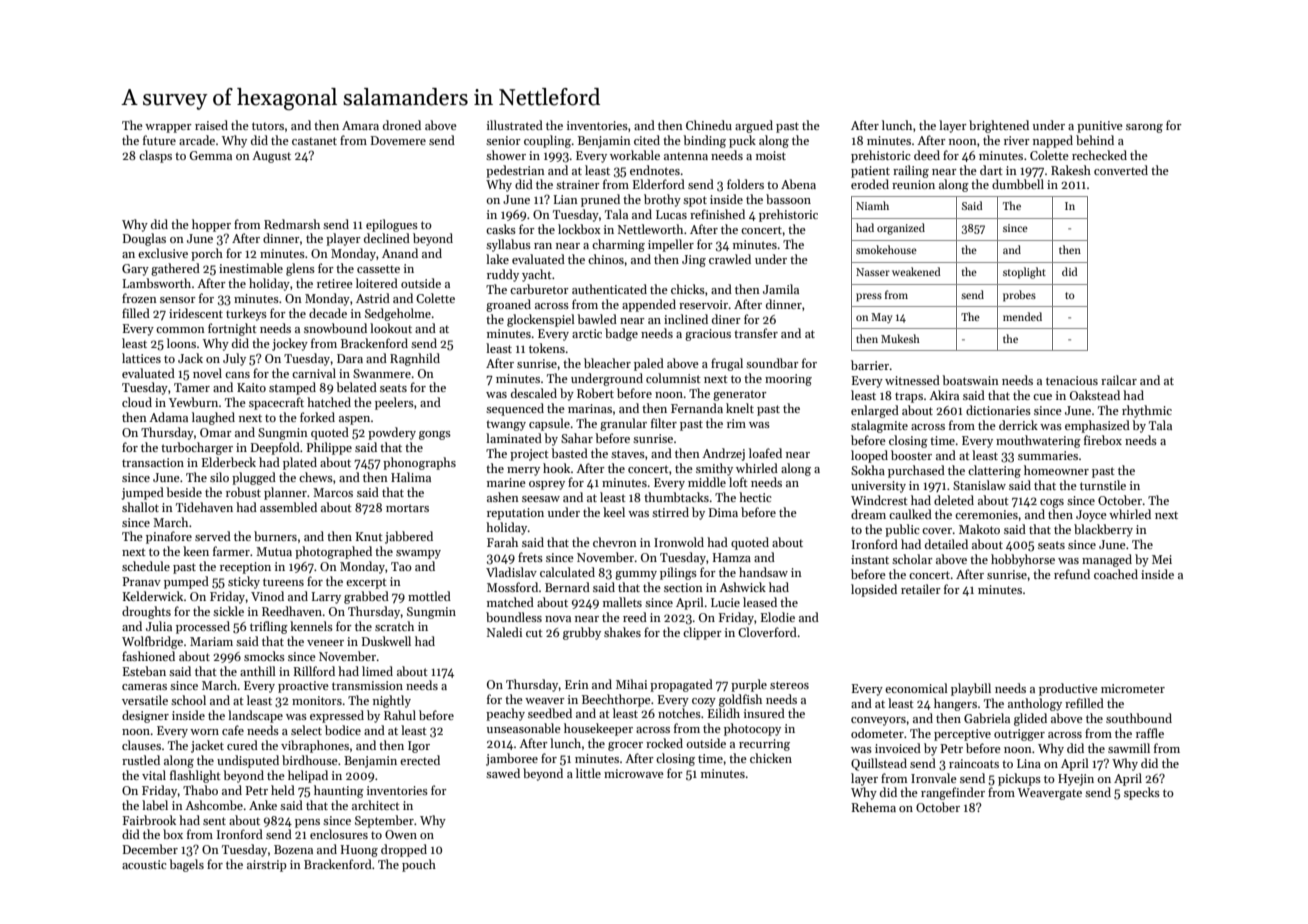 This screenshot has width=1308, height=924. Describe the element at coordinates (732, 557) in the screenshot. I see `Hamza` at that location.
